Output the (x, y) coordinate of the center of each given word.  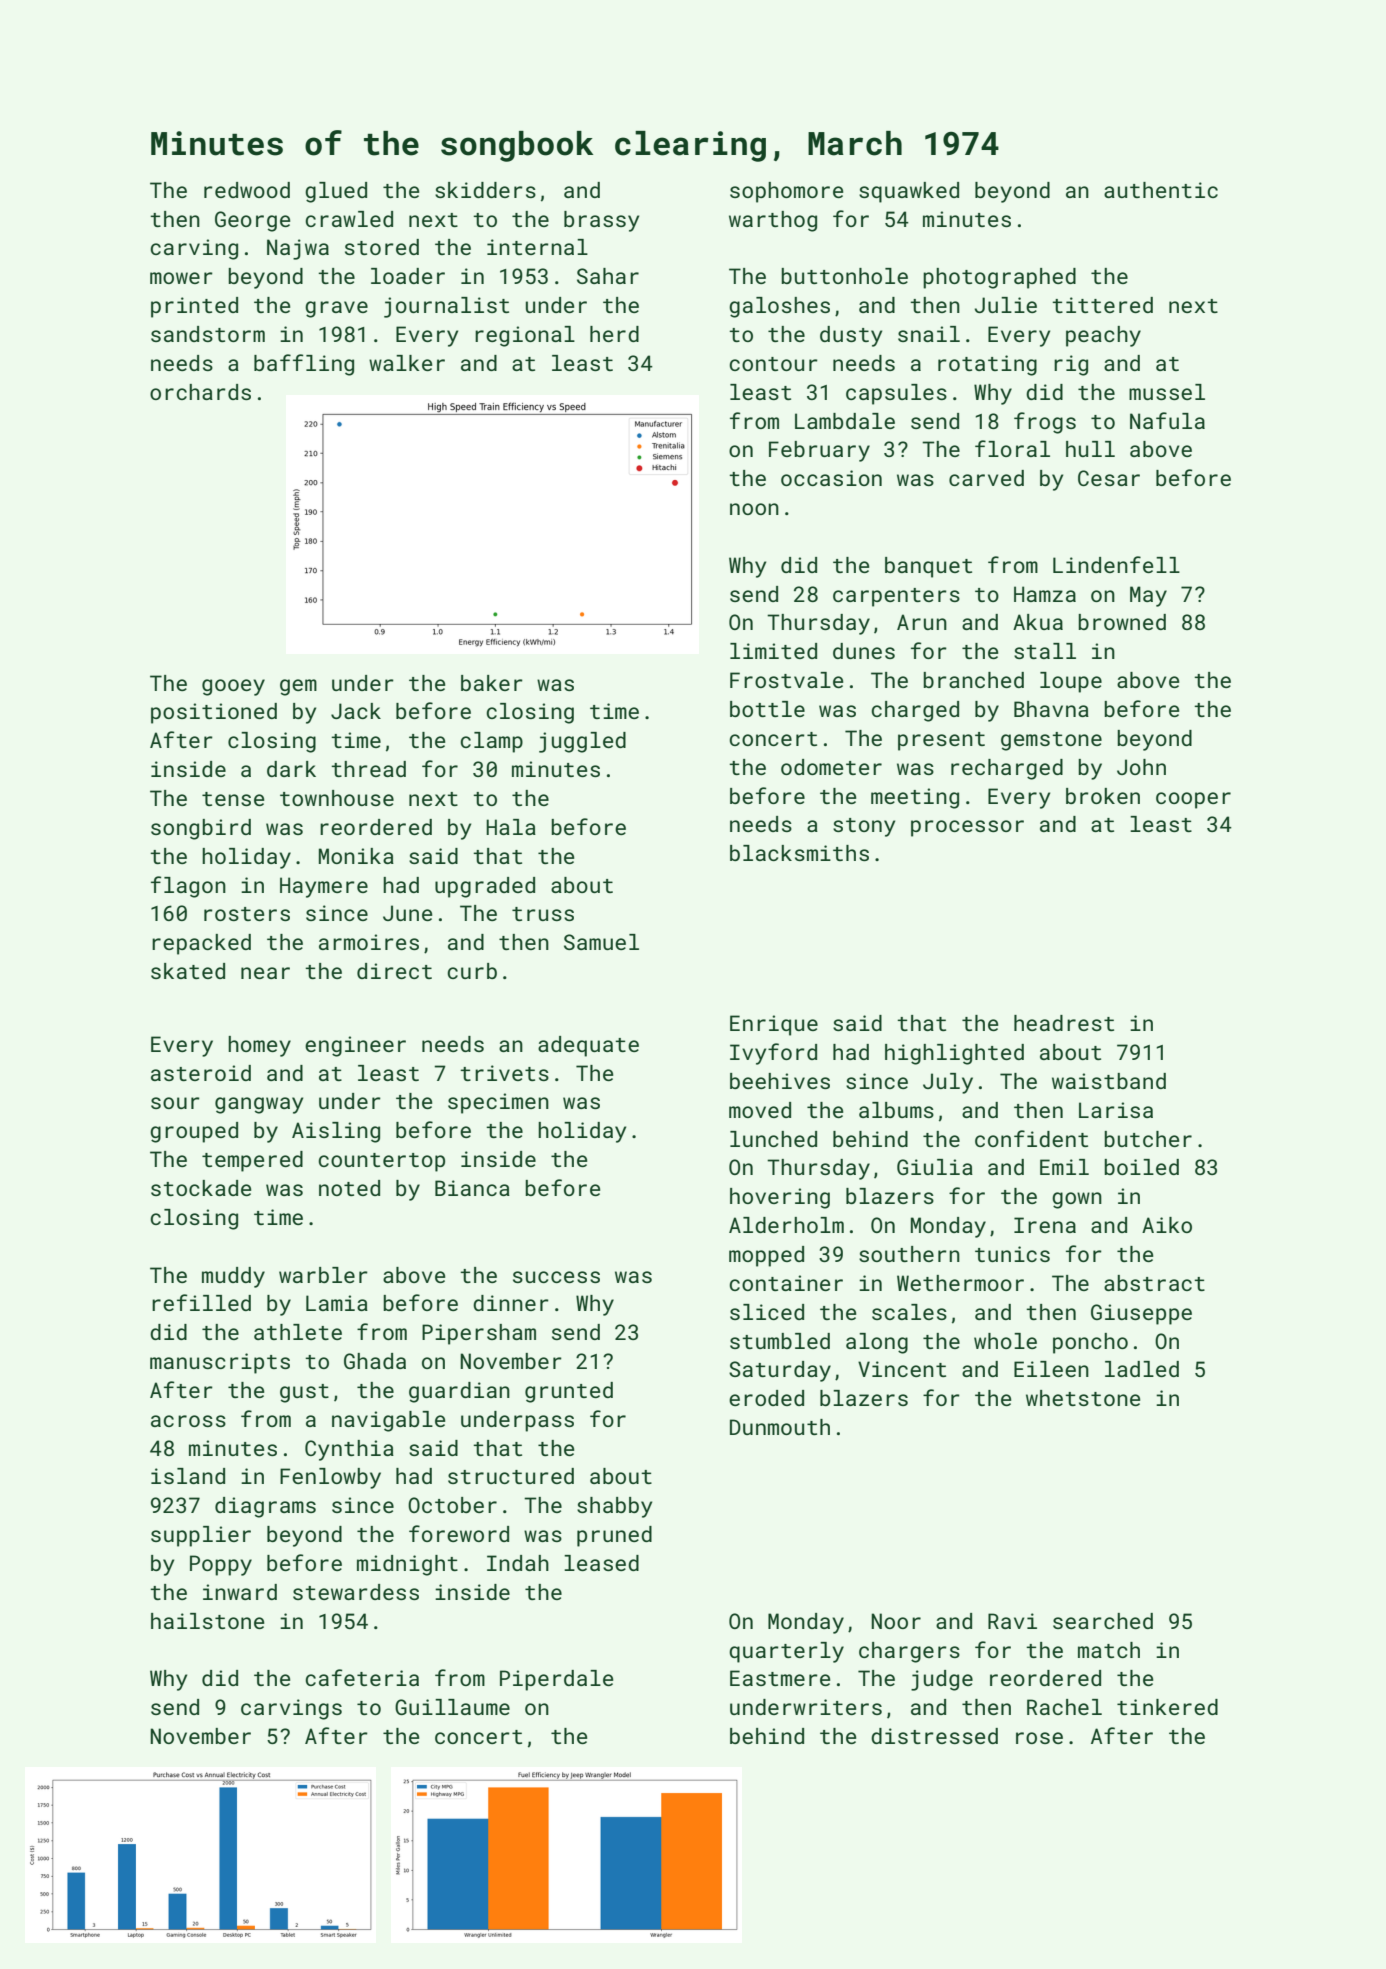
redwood (247, 190)
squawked (909, 192)
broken (1103, 796)
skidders (485, 190)
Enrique (774, 1025)
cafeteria (362, 1677)
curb (472, 971)
